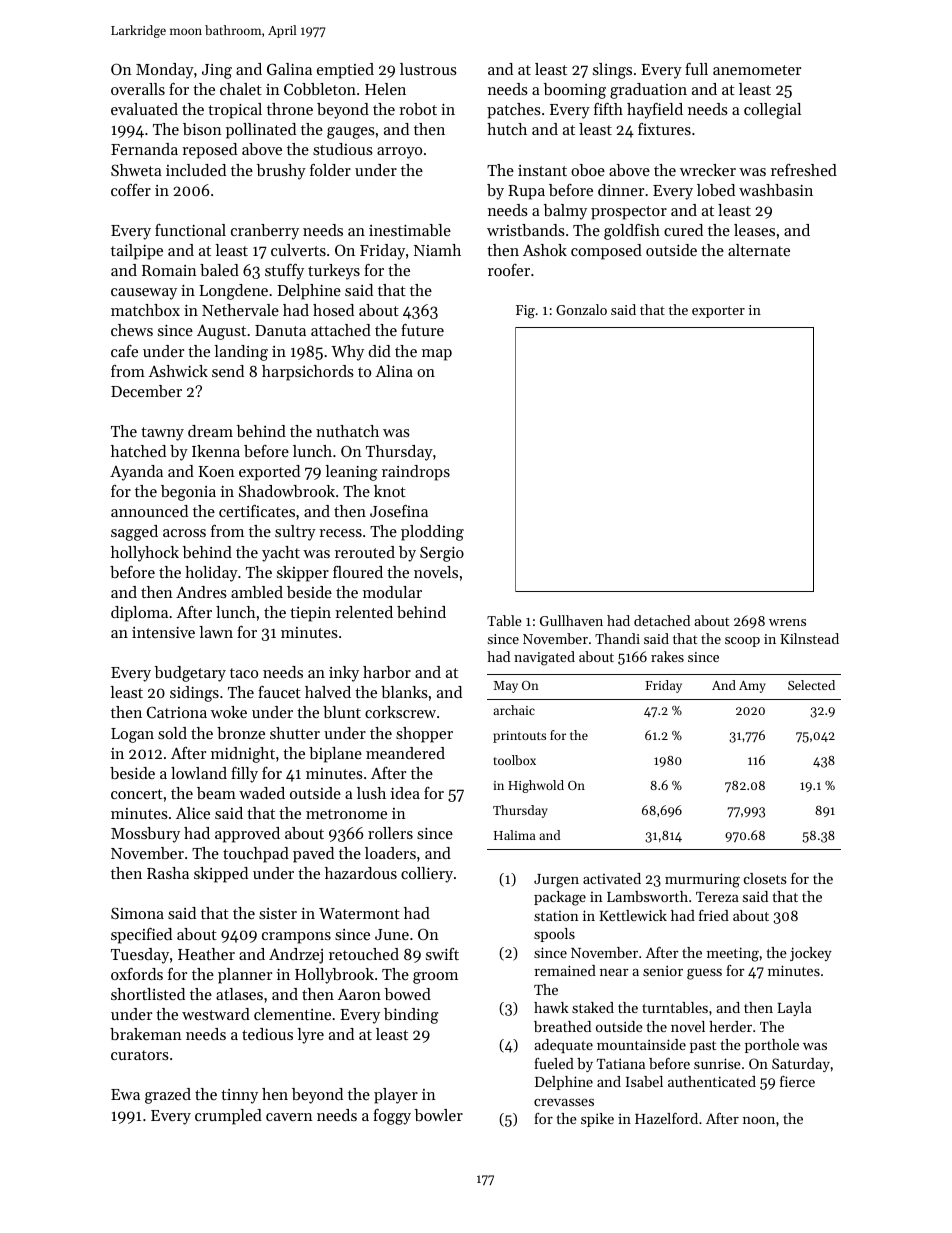 This page has height=1233, width=952. What do you see at coordinates (765, 878) in the page?
I see `closets` at bounding box center [765, 878].
